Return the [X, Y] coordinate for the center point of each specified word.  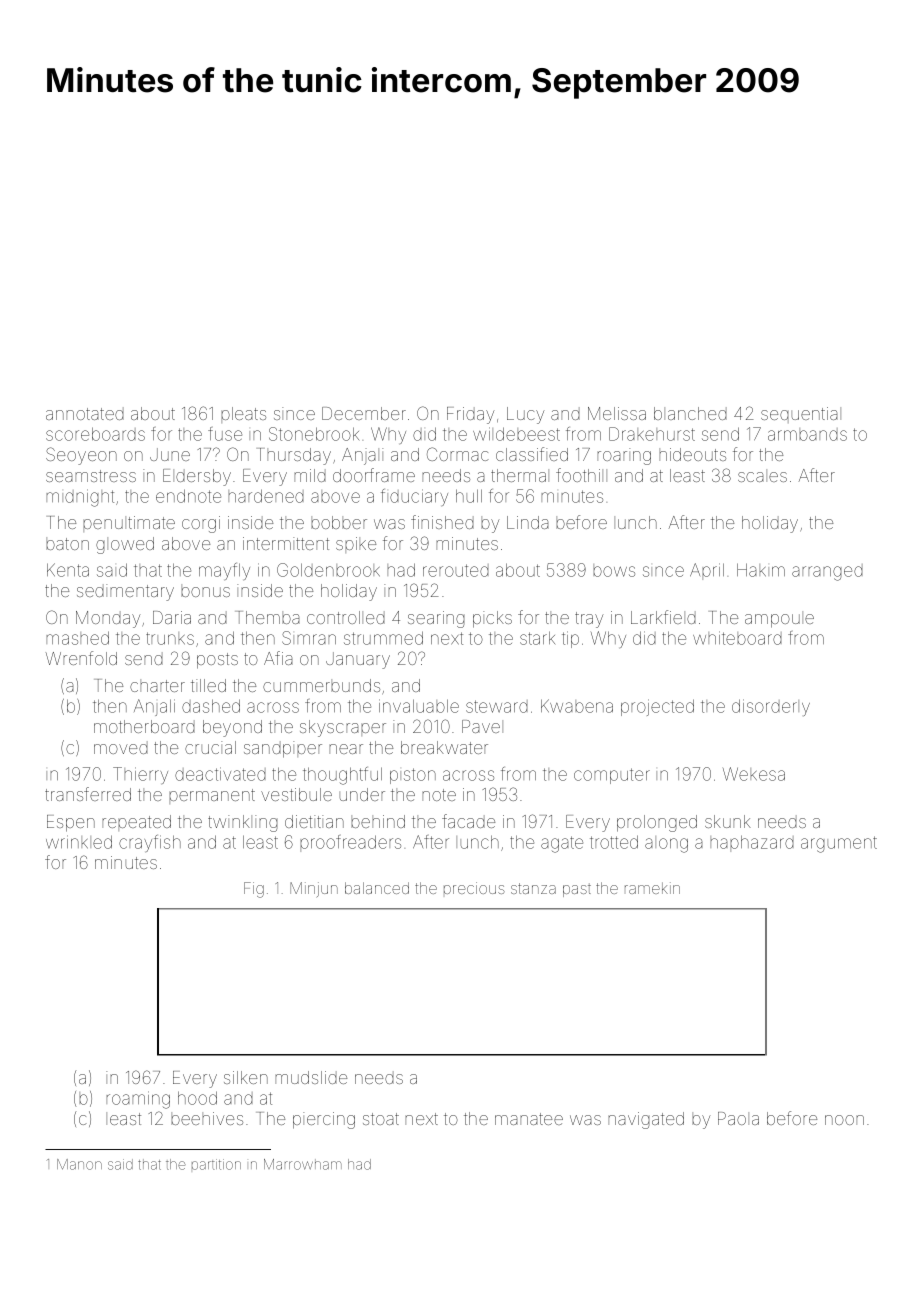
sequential [801, 415]
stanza [533, 888]
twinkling [243, 823]
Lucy [525, 415]
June [170, 454]
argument [839, 844]
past [577, 890]
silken [246, 1077]
